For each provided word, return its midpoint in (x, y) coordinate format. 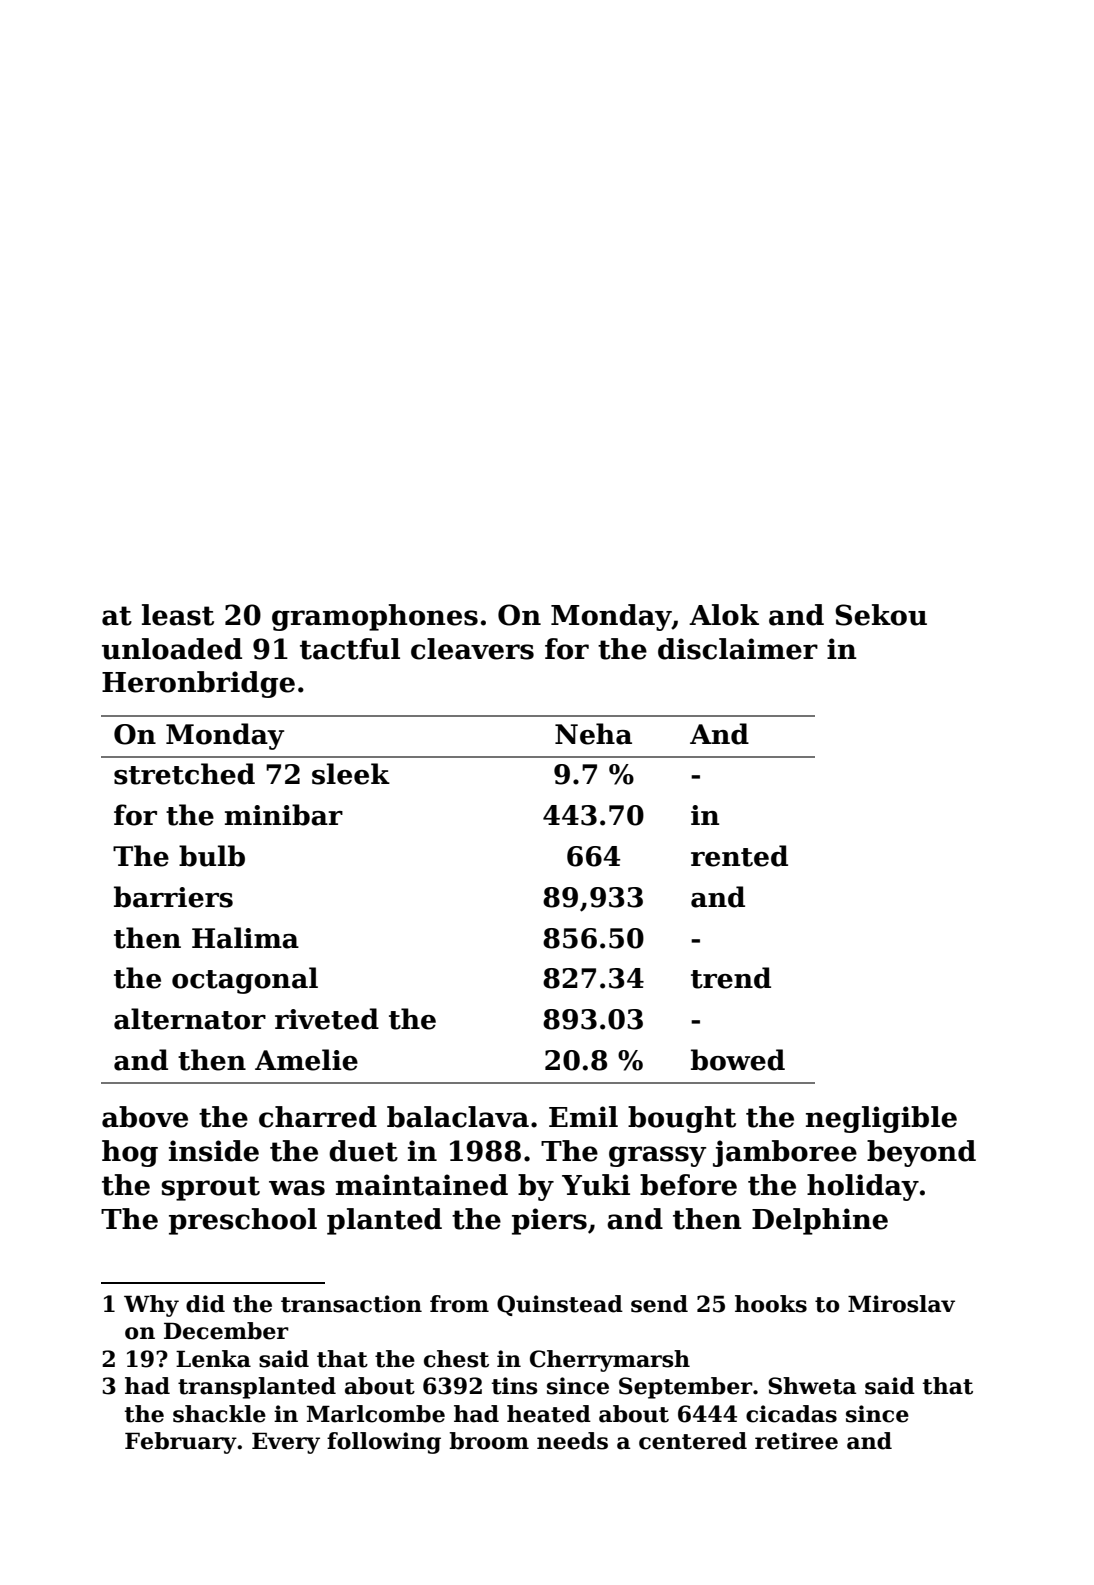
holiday (863, 1187)
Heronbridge (198, 684)
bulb (212, 856)
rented (739, 856)
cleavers (472, 649)
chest (456, 1359)
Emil (583, 1116)
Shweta (812, 1386)
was (297, 1188)
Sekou (881, 615)
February (181, 1443)
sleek (351, 774)
